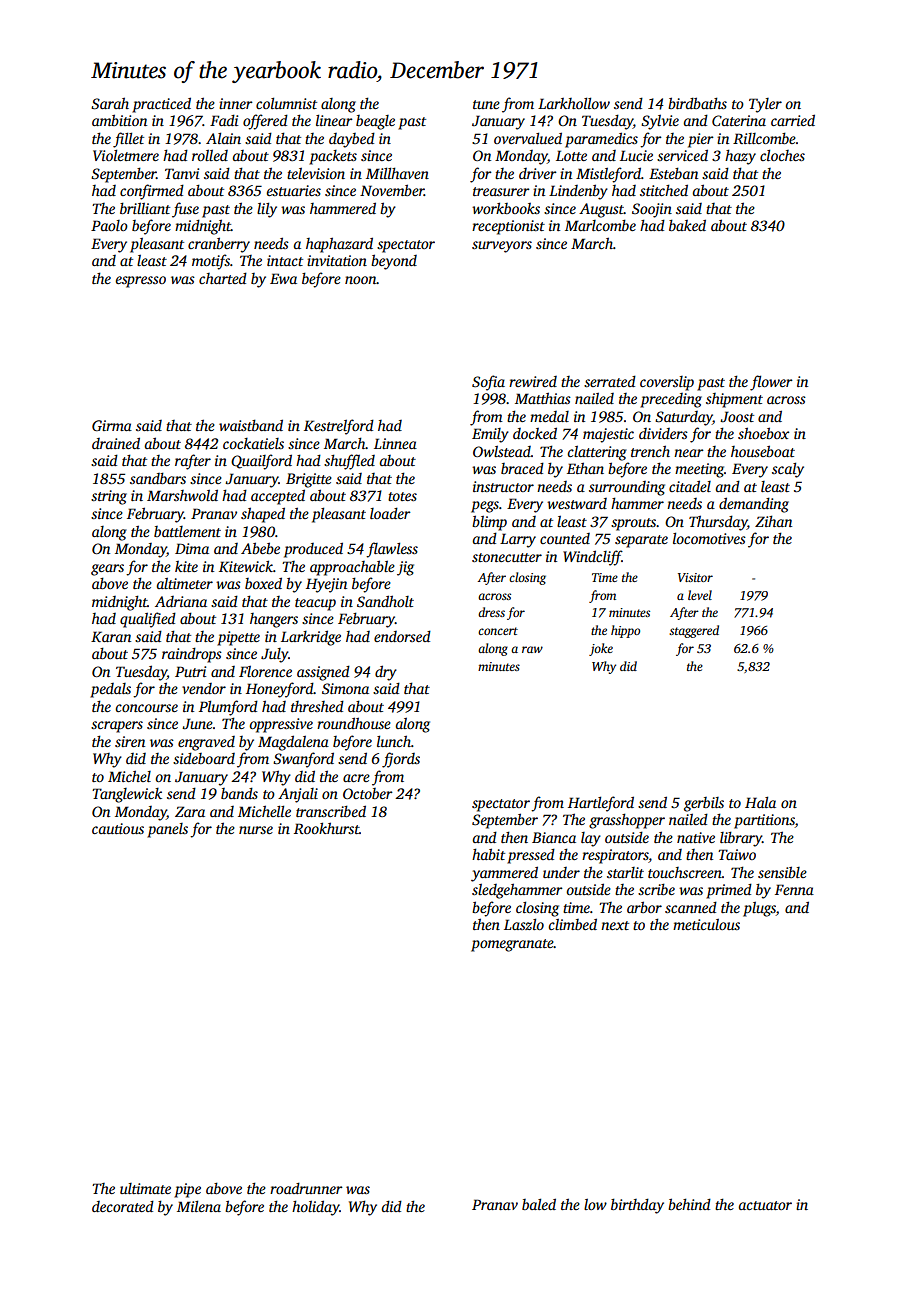  What do you see at coordinates (316, 1208) in the screenshot?
I see `holiday` at bounding box center [316, 1208].
